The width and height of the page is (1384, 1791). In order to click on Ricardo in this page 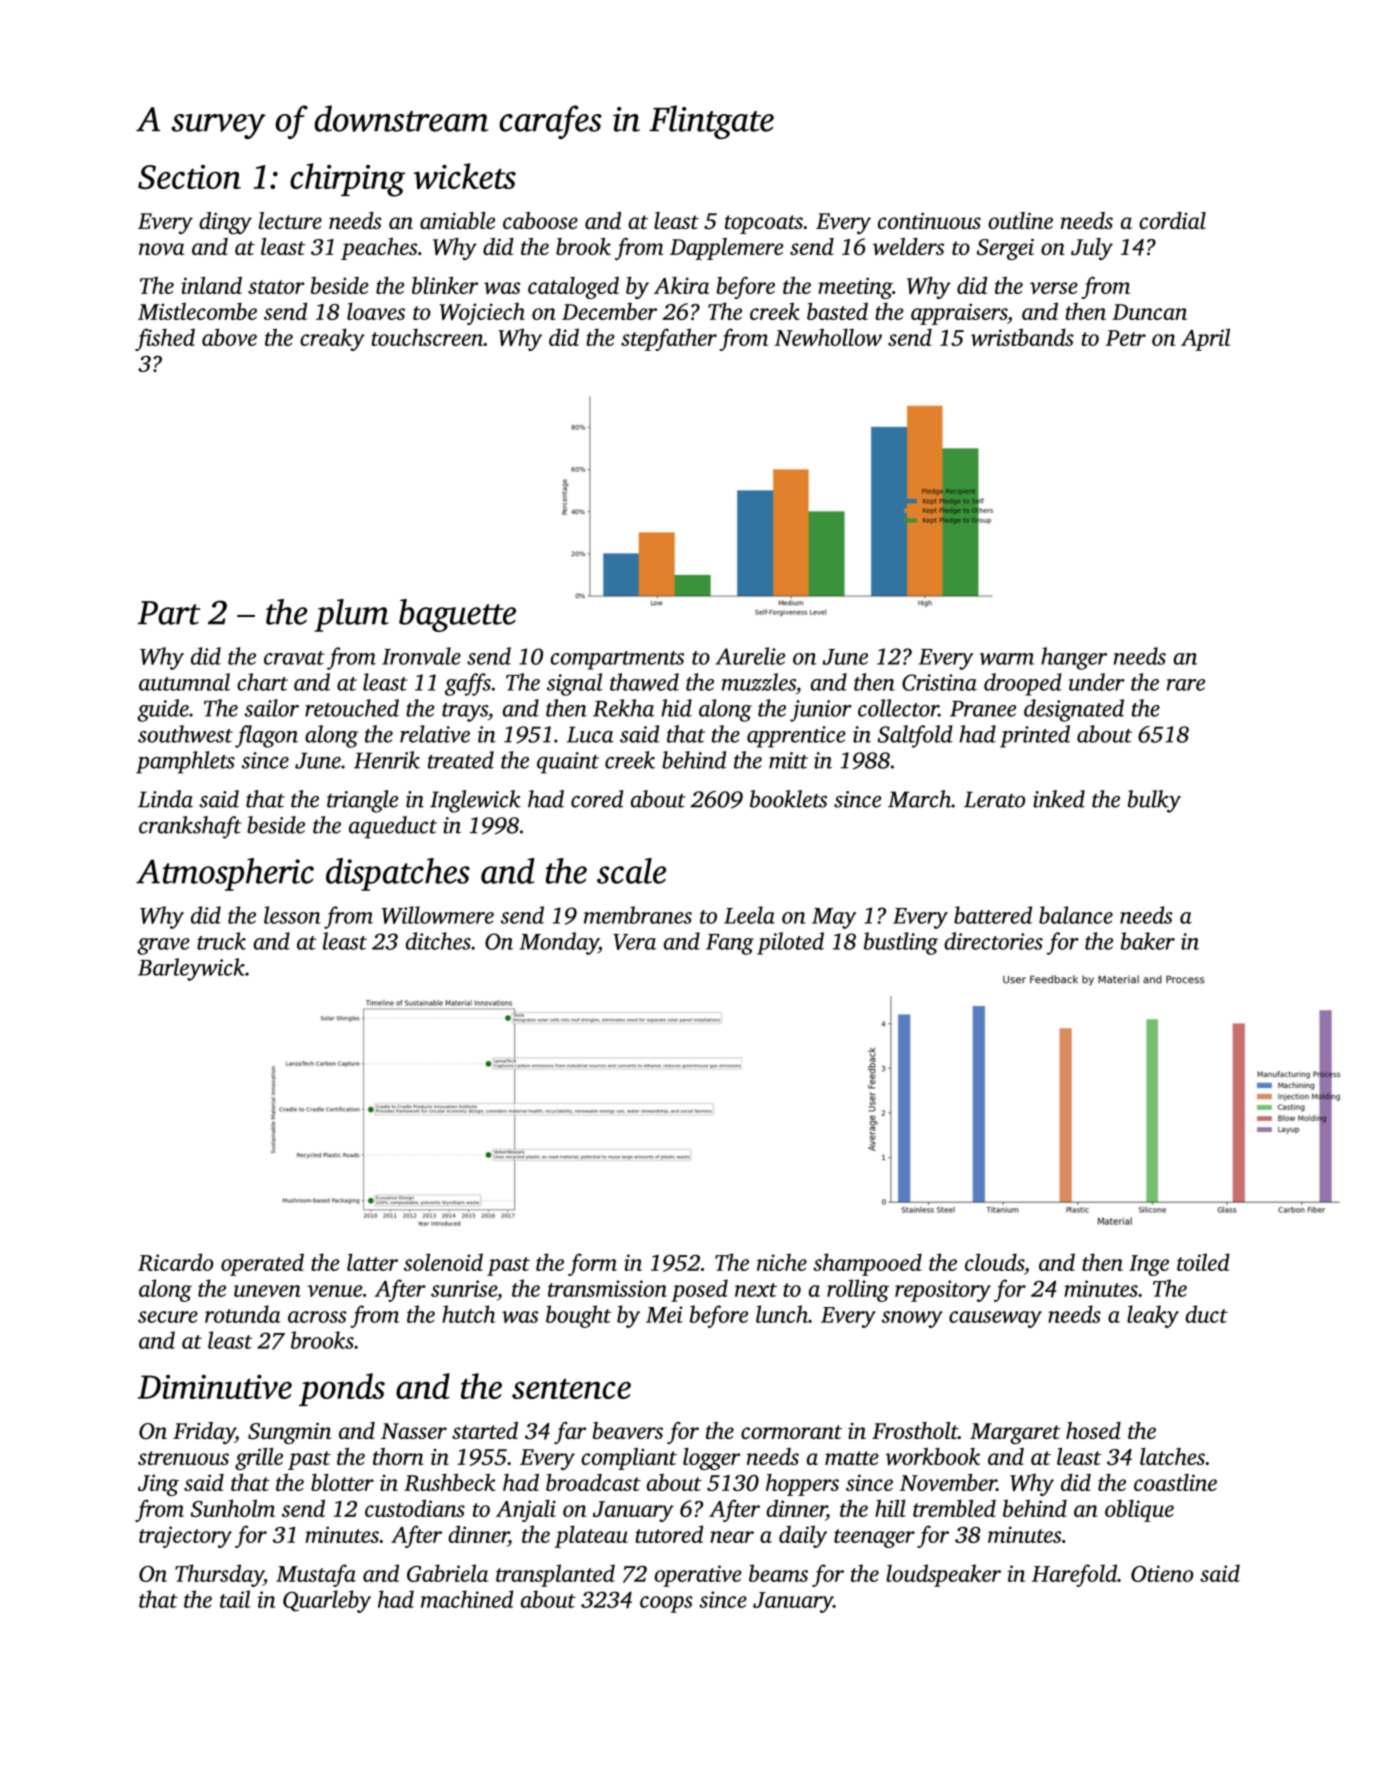, I will do `click(175, 1262)`.
